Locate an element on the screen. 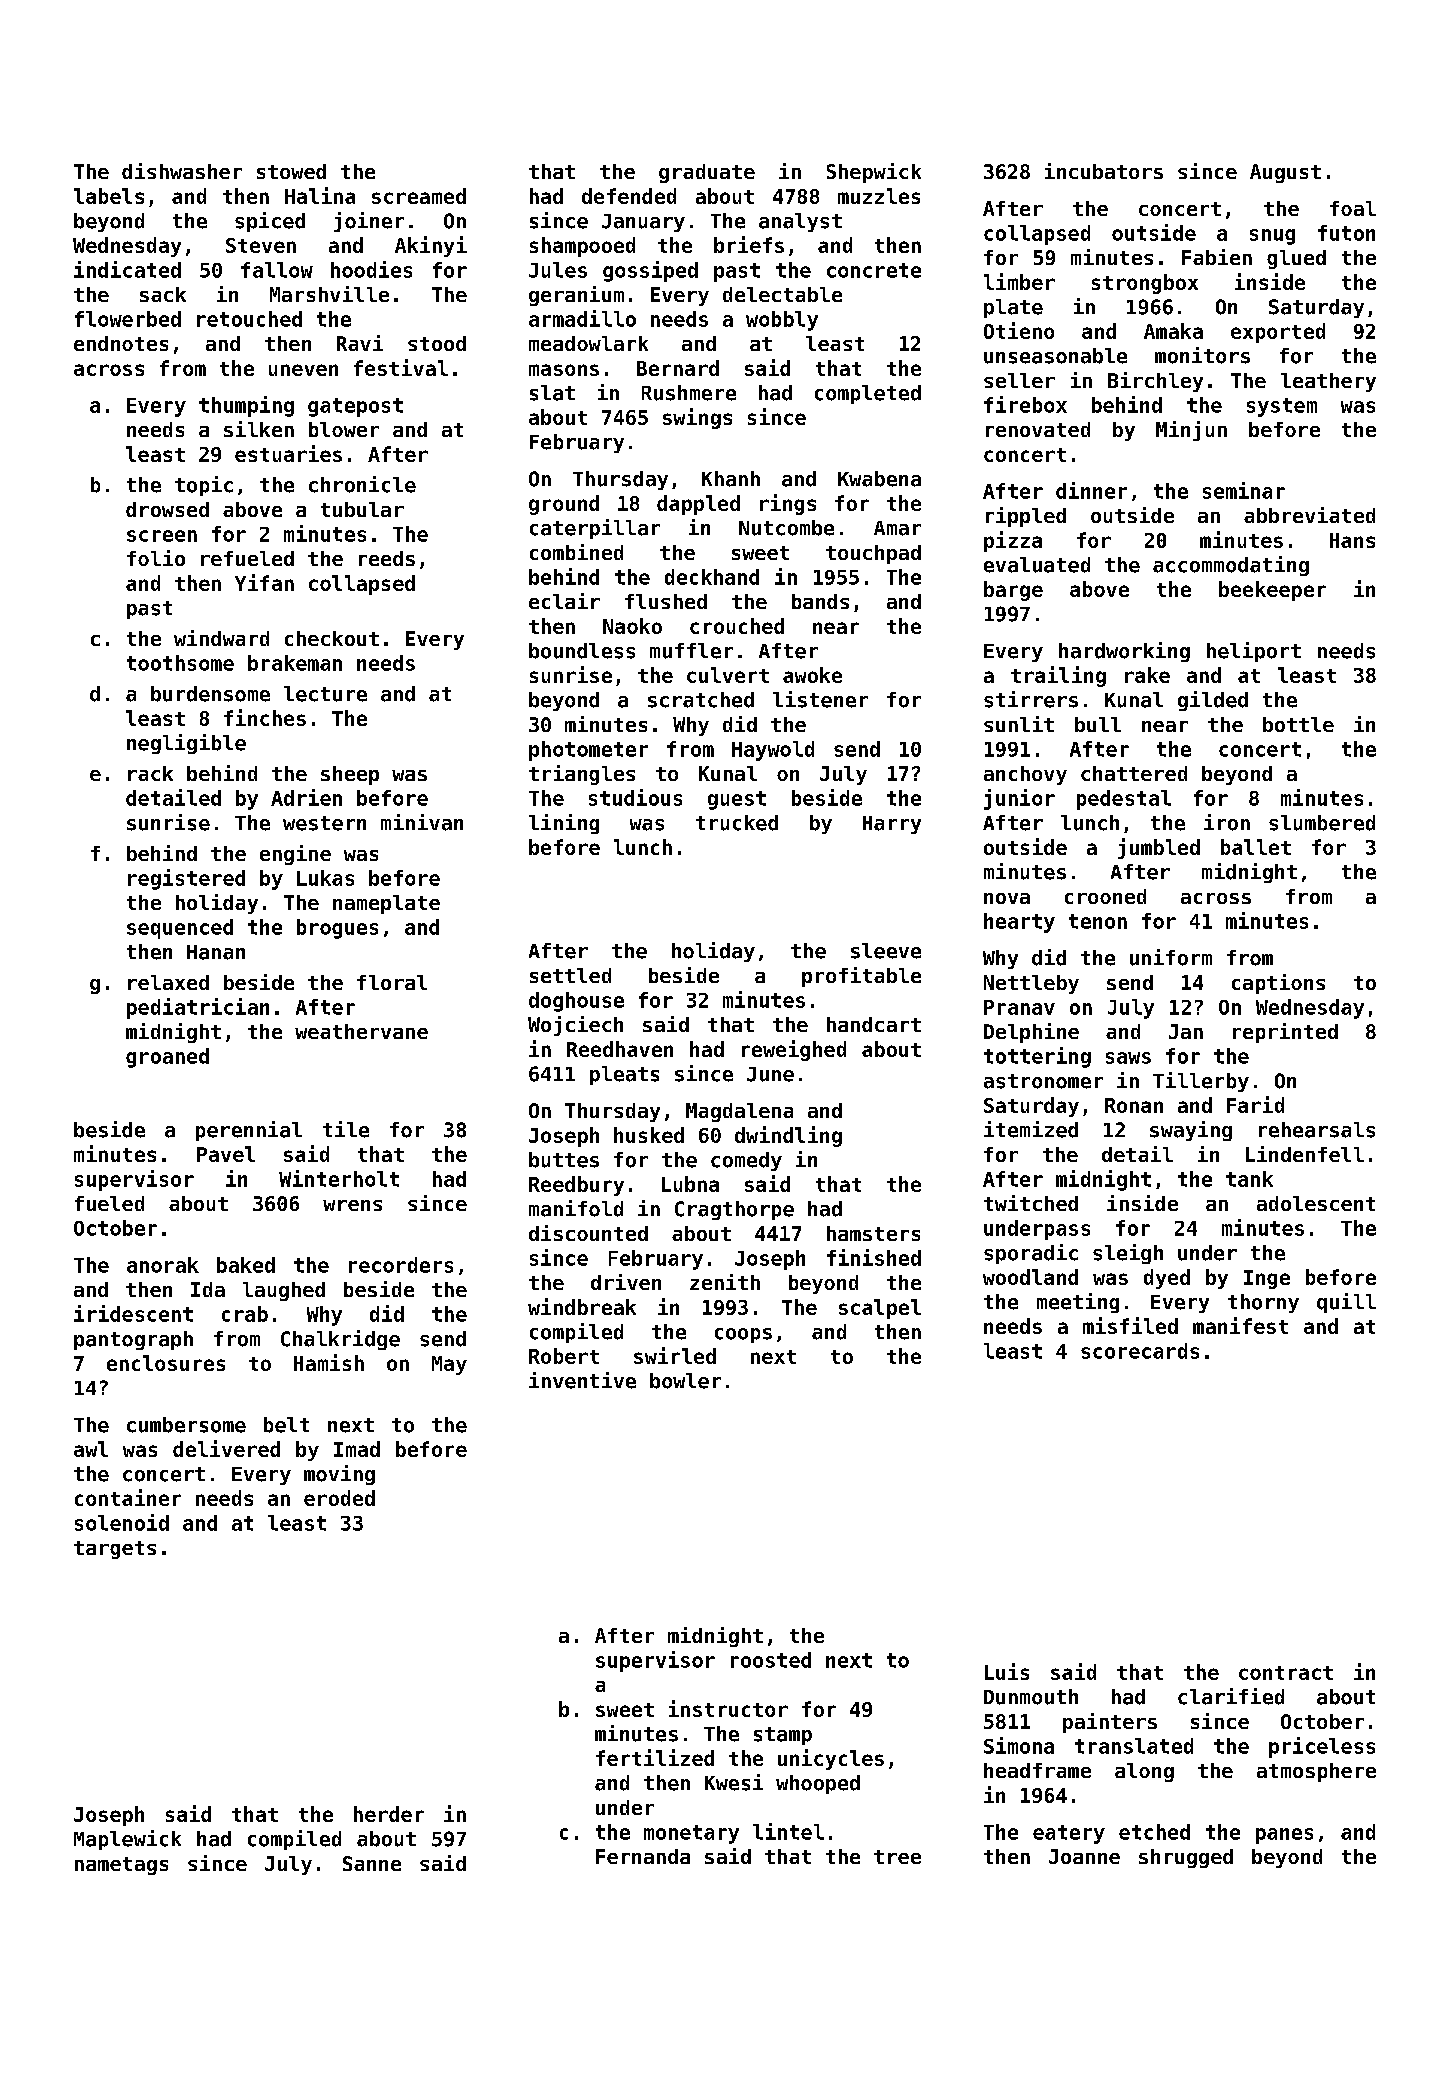 The width and height of the screenshot is (1450, 2100). finches is located at coordinates (265, 717).
